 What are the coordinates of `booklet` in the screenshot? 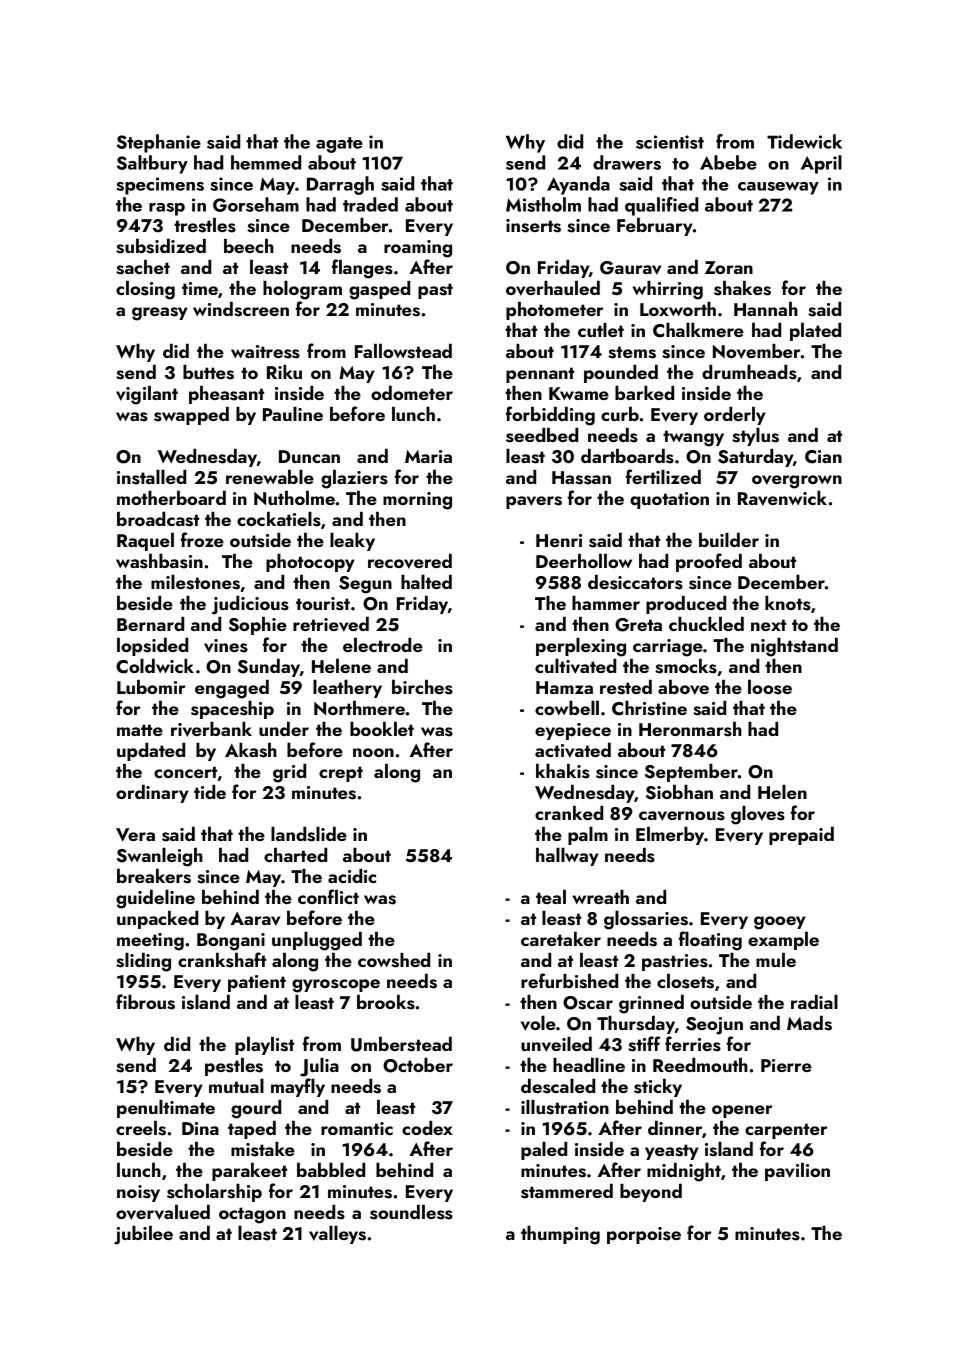 It's located at (382, 729).
